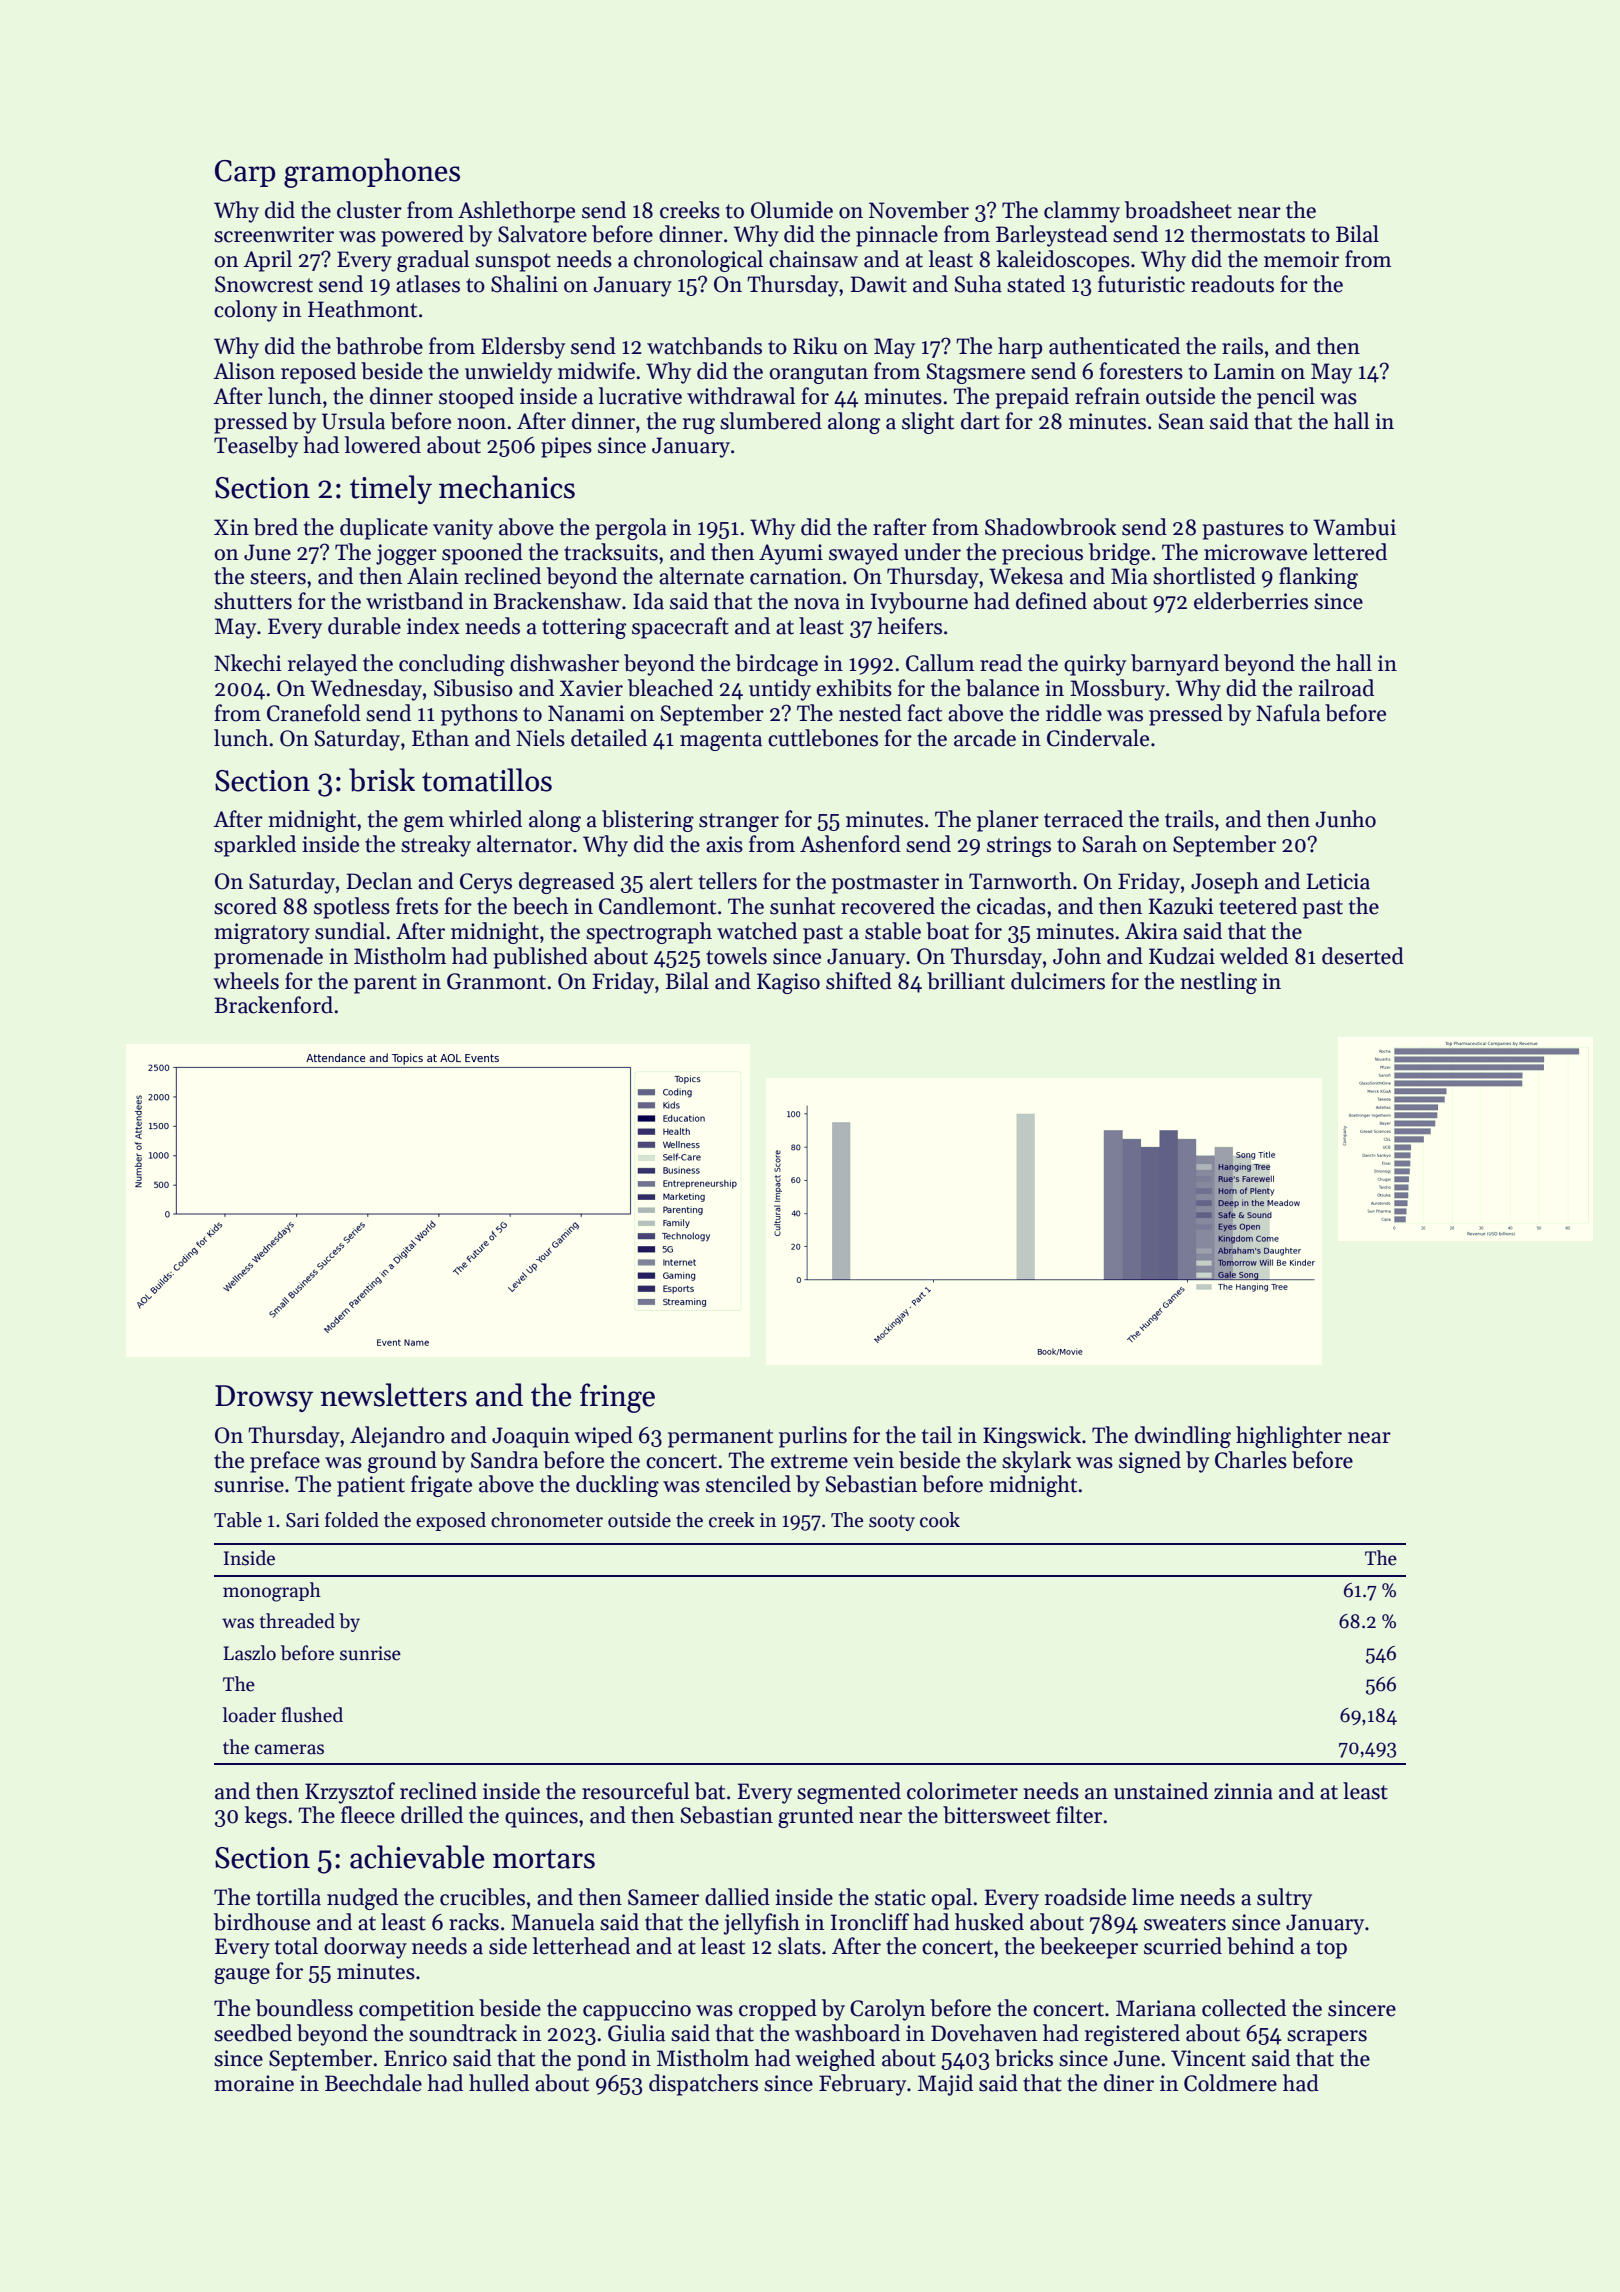 This page has height=2292, width=1620. What do you see at coordinates (1244, 371) in the page?
I see `Lamin` at bounding box center [1244, 371].
